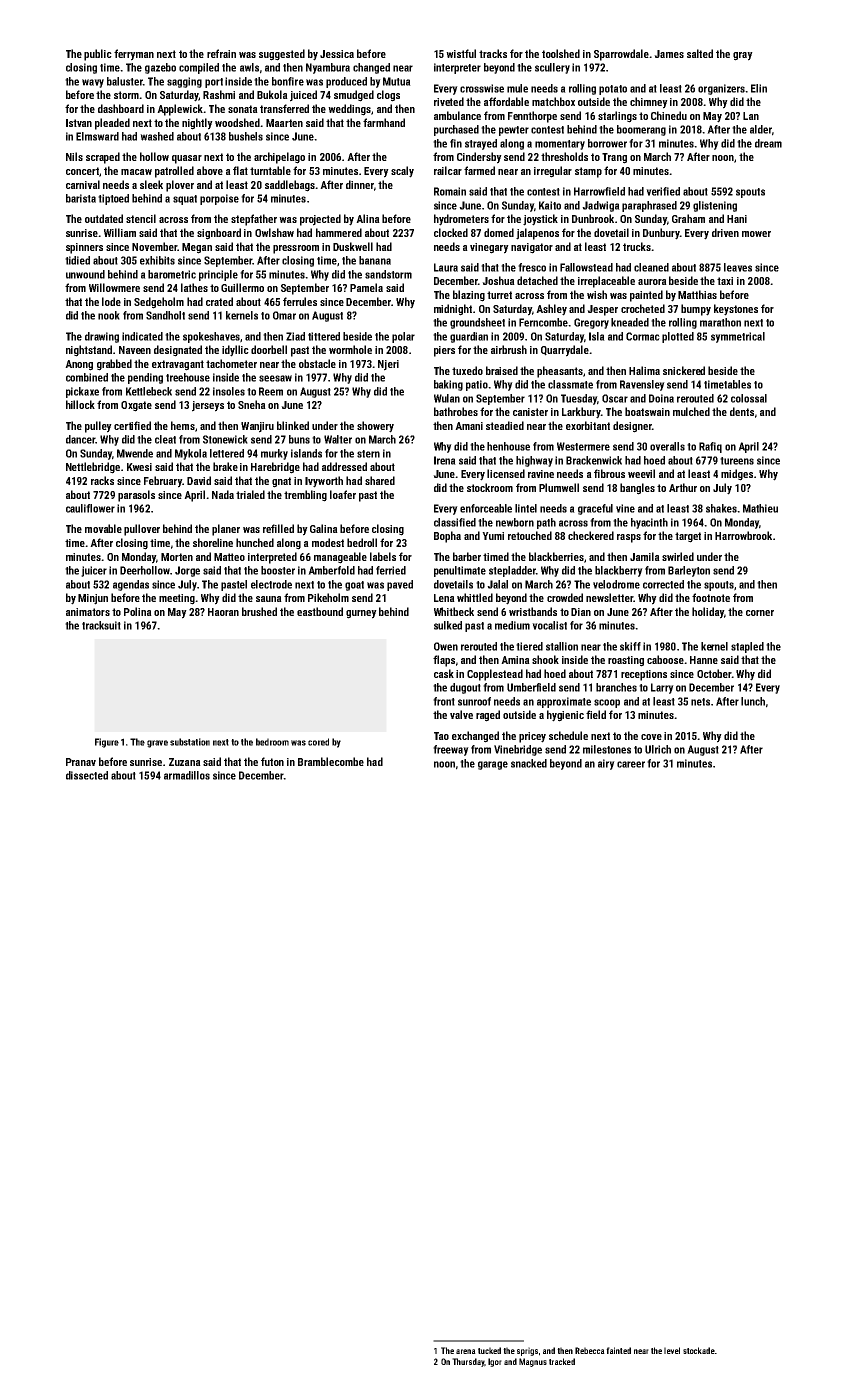 The width and height of the screenshot is (849, 1400). What do you see at coordinates (87, 775) in the screenshot?
I see `dissected` at bounding box center [87, 775].
